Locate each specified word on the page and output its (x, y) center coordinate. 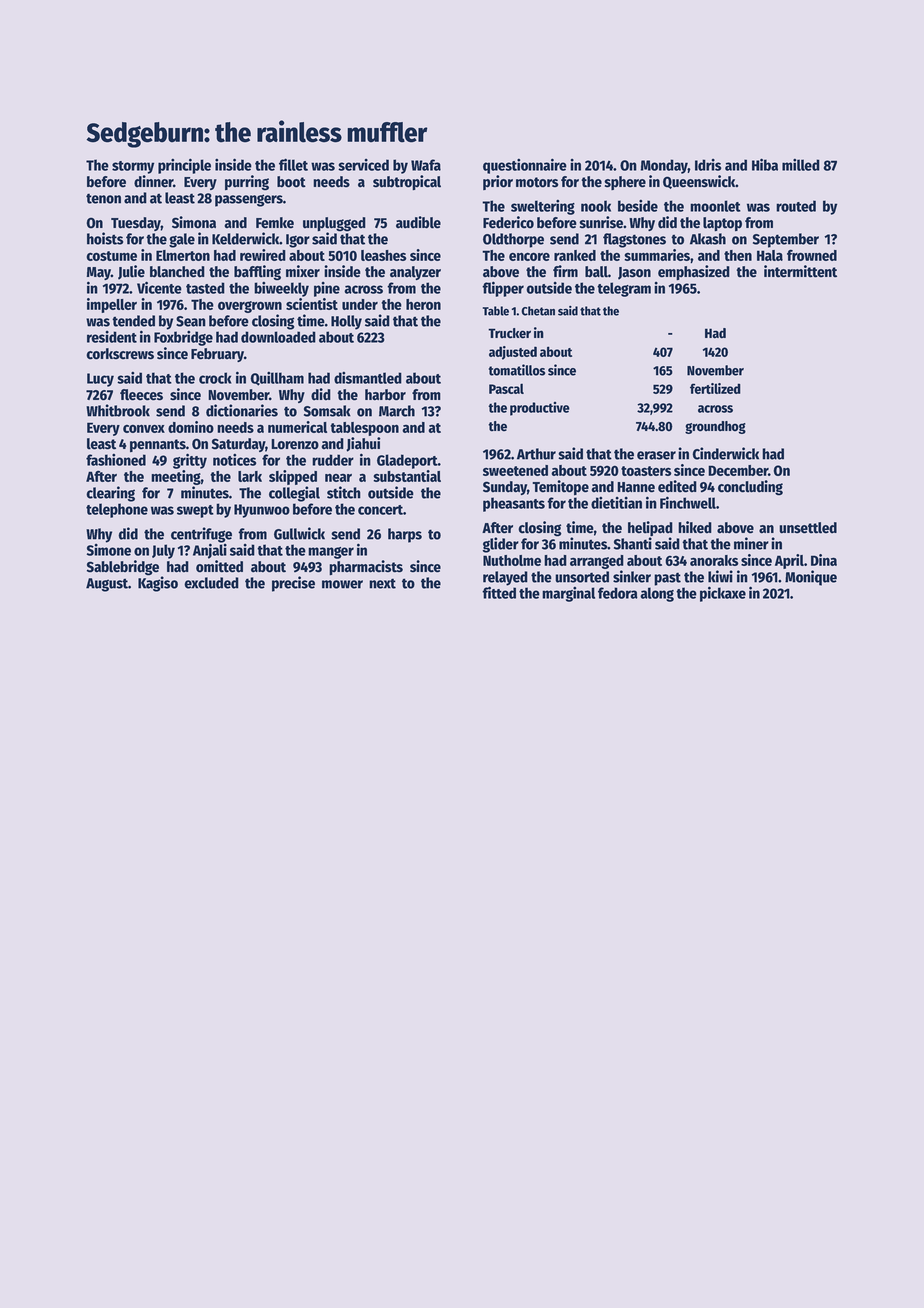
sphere (625, 183)
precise (293, 584)
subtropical (407, 182)
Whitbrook (118, 410)
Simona (194, 222)
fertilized (715, 388)
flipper (503, 289)
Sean (191, 321)
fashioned (116, 460)
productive (540, 409)
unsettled (808, 528)
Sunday (505, 488)
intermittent (800, 271)
